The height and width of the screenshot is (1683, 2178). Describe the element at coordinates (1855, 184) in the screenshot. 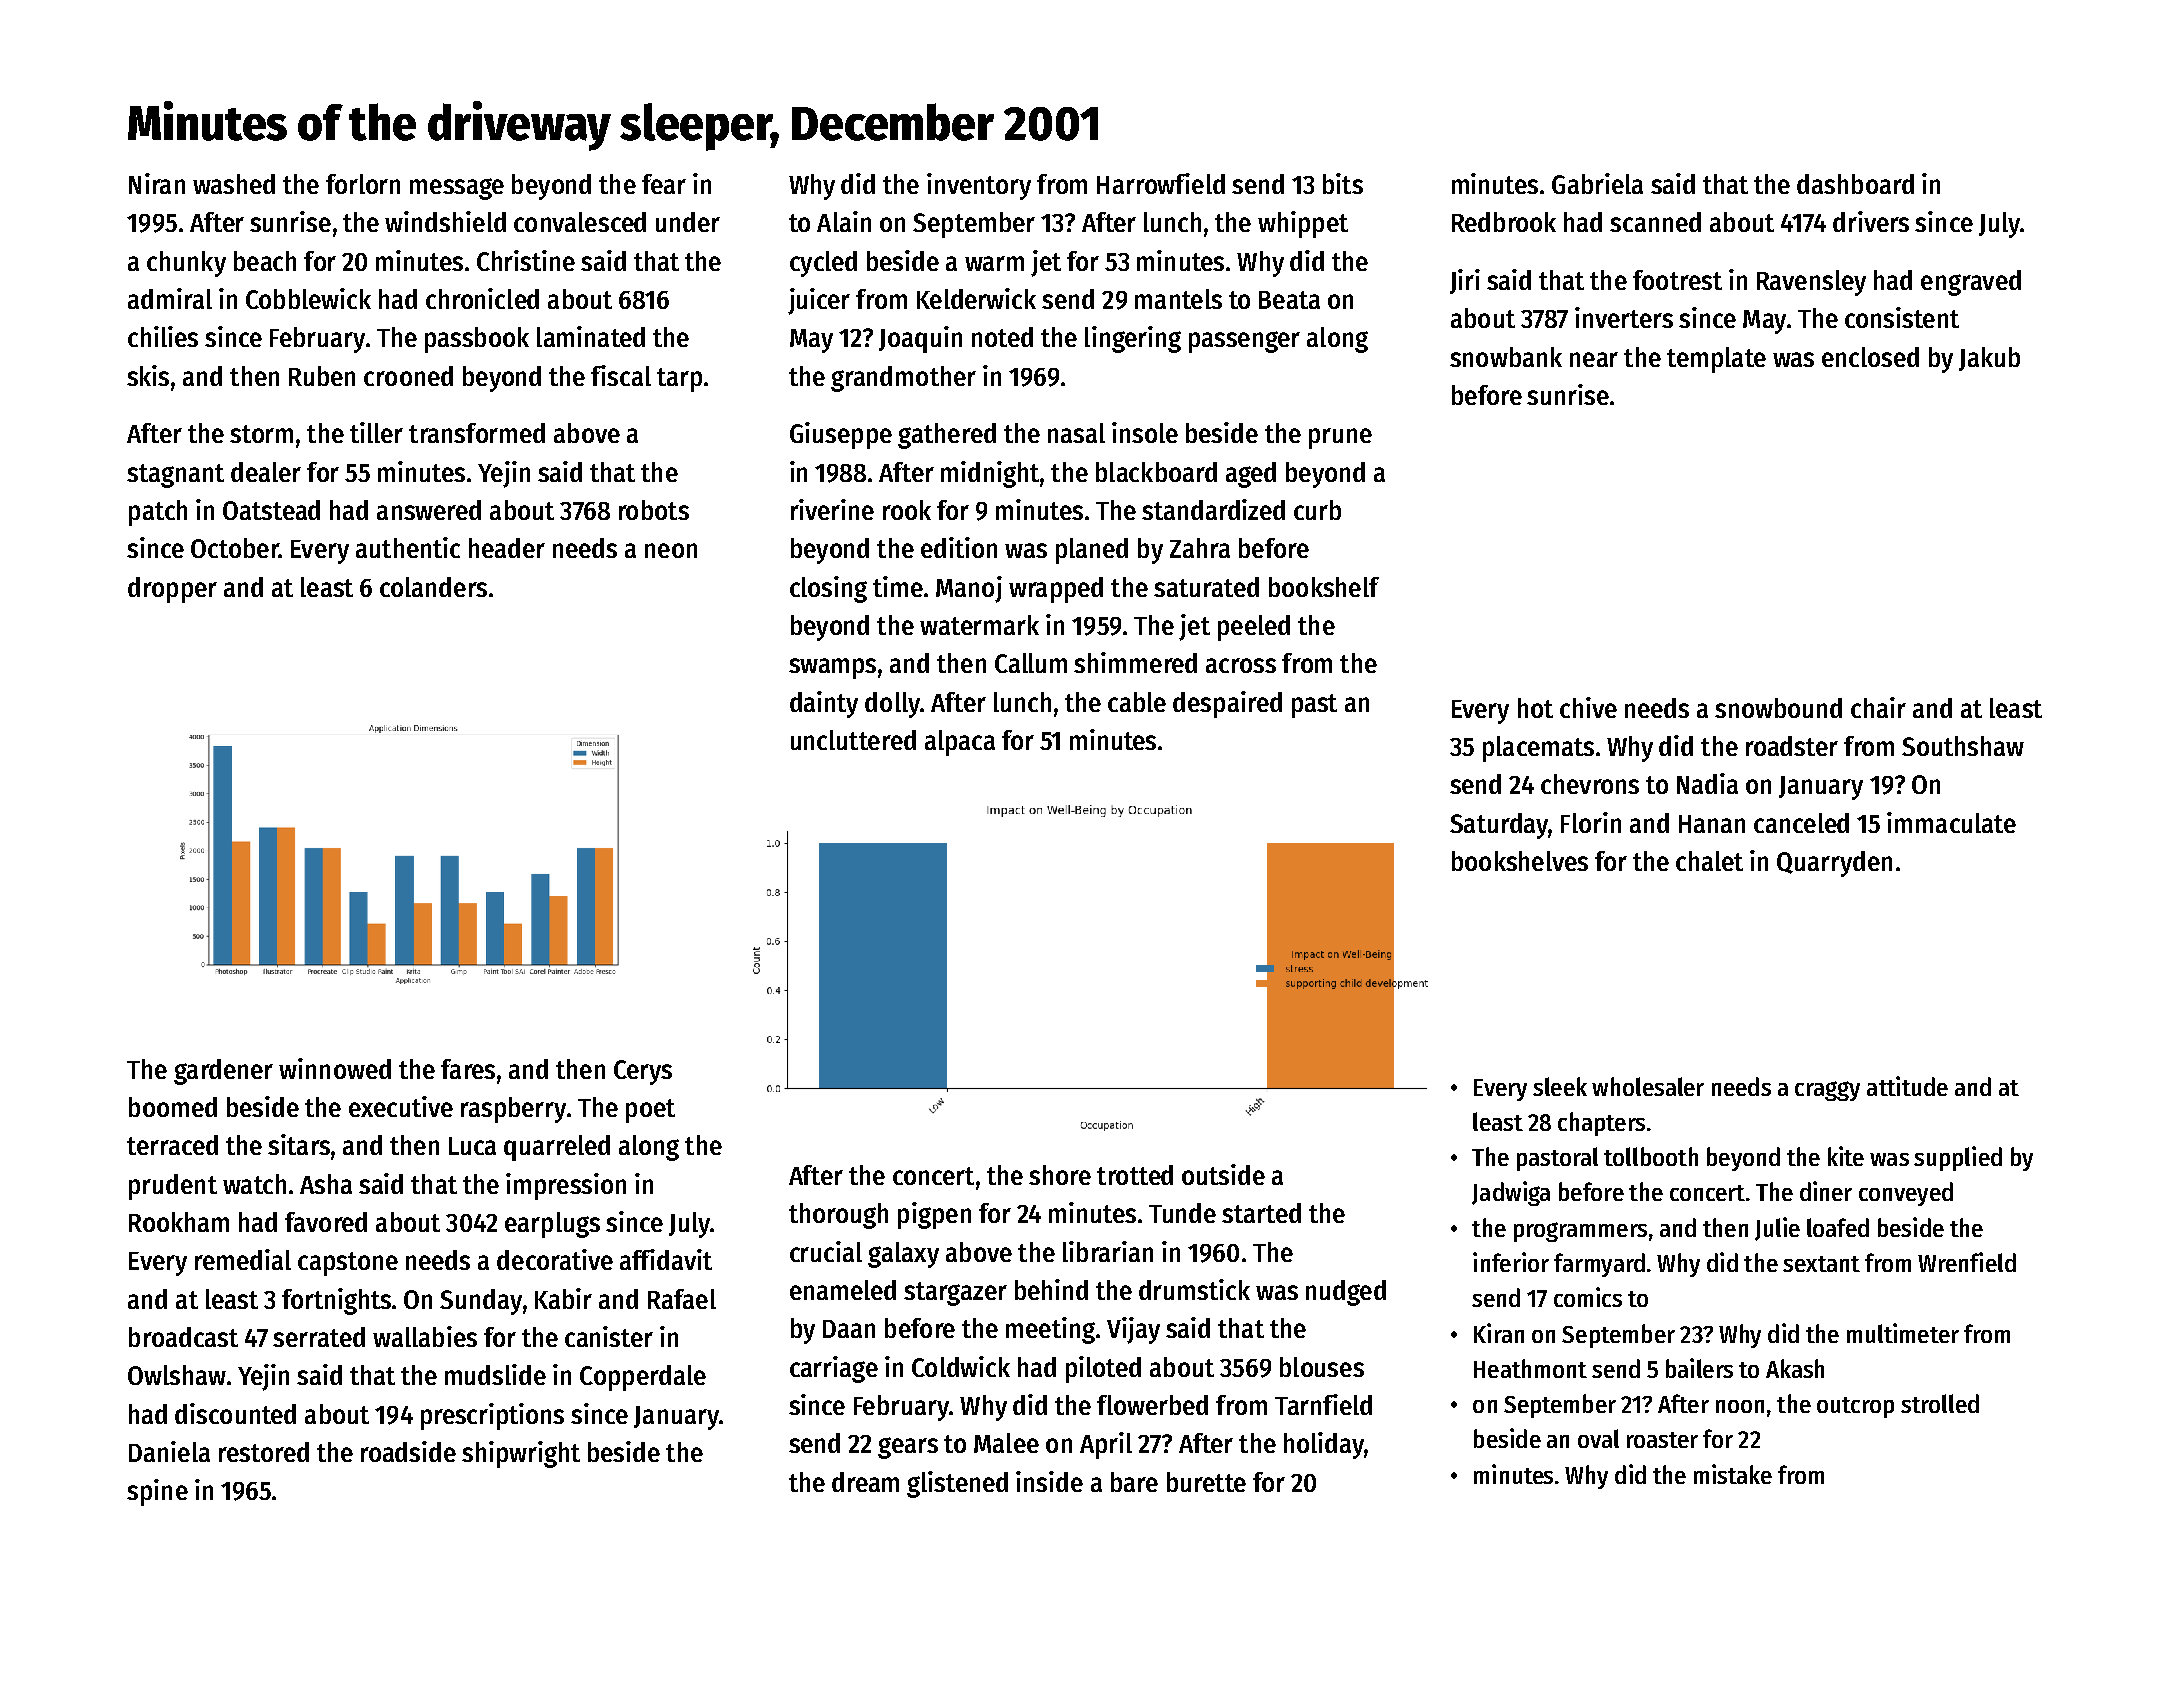

I see `dashboard` at that location.
